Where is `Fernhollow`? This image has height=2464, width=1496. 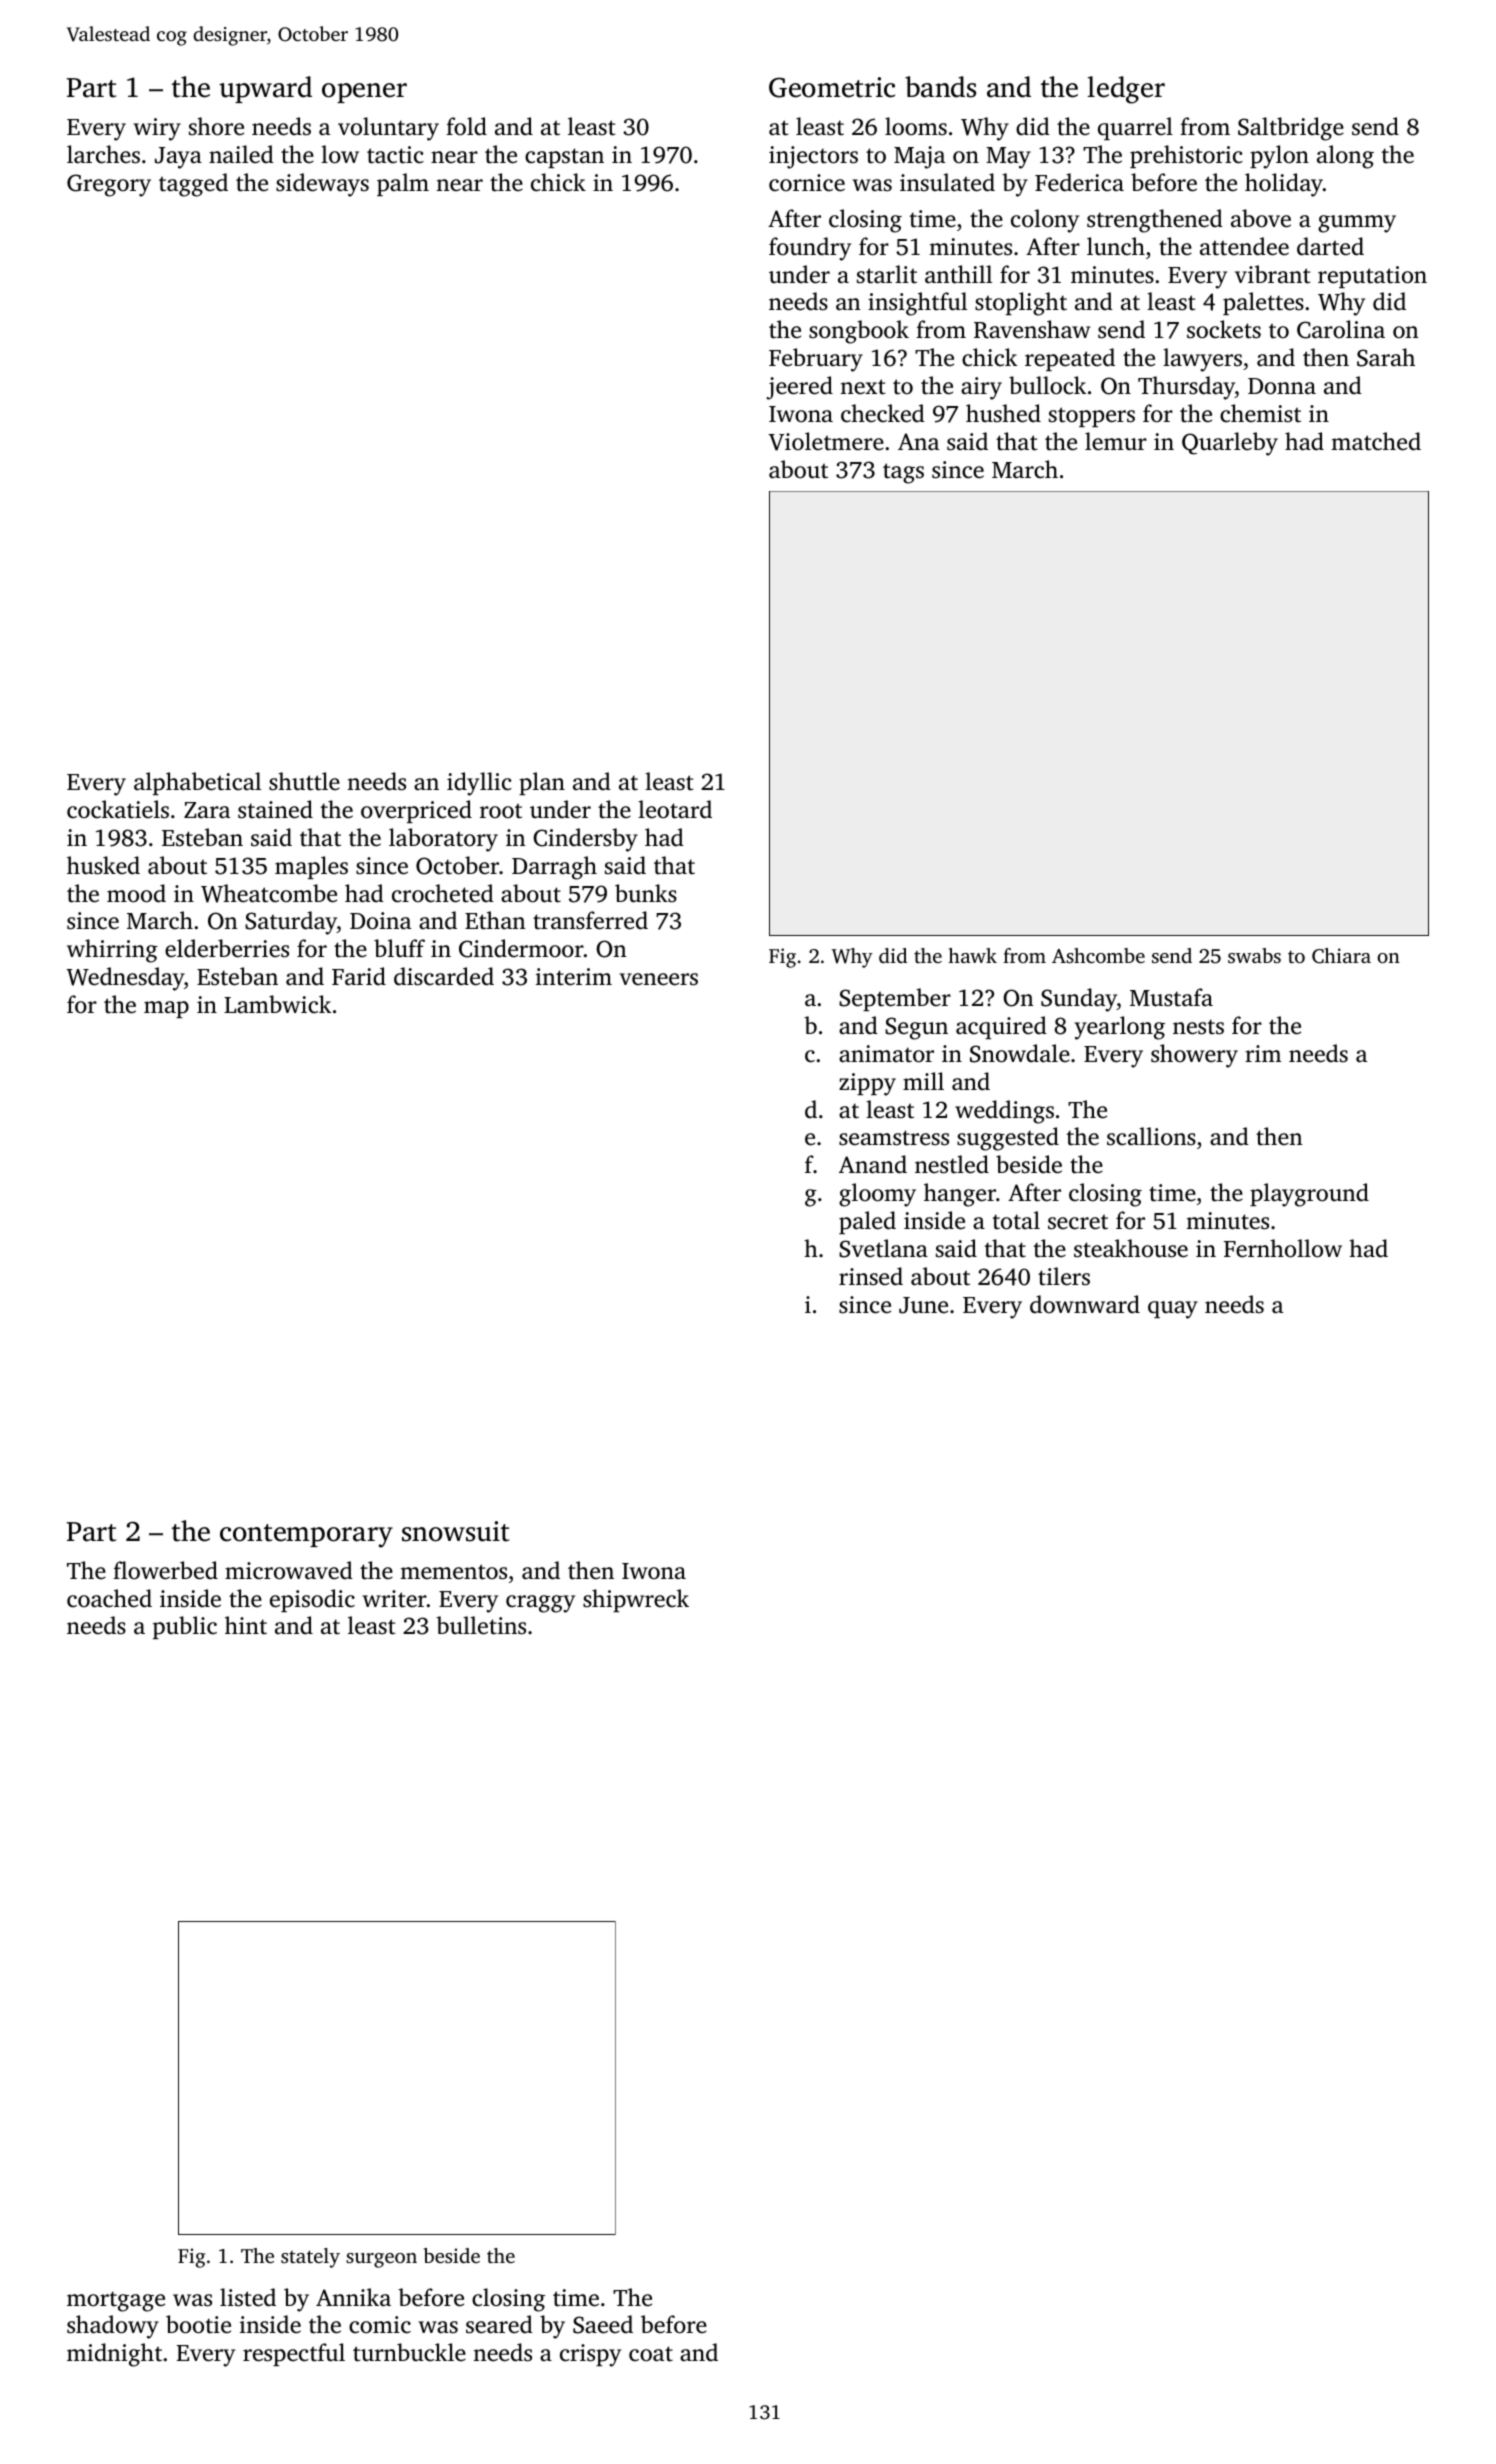 Fernhollow is located at coordinates (1283, 1248).
